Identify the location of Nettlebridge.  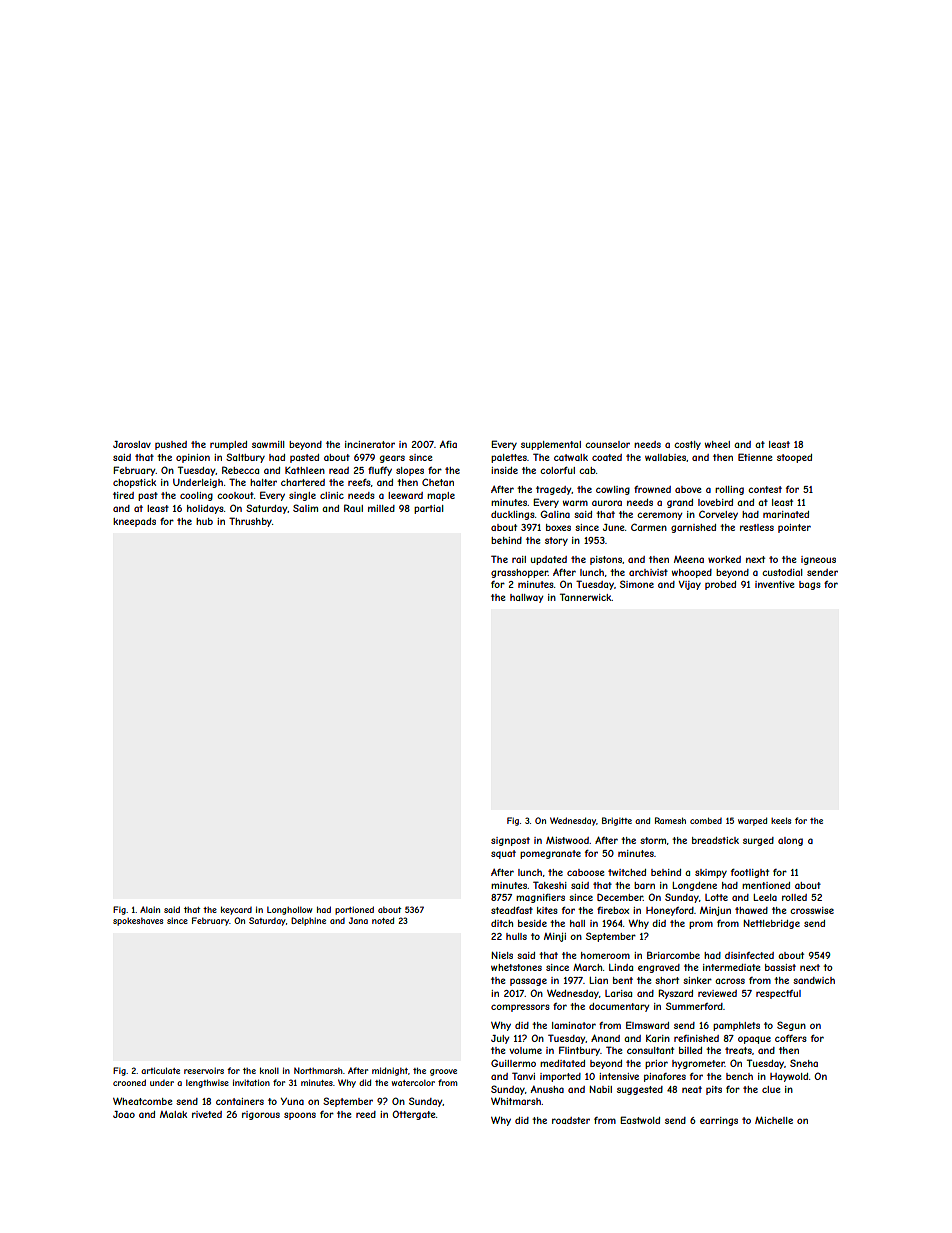
(771, 924).
